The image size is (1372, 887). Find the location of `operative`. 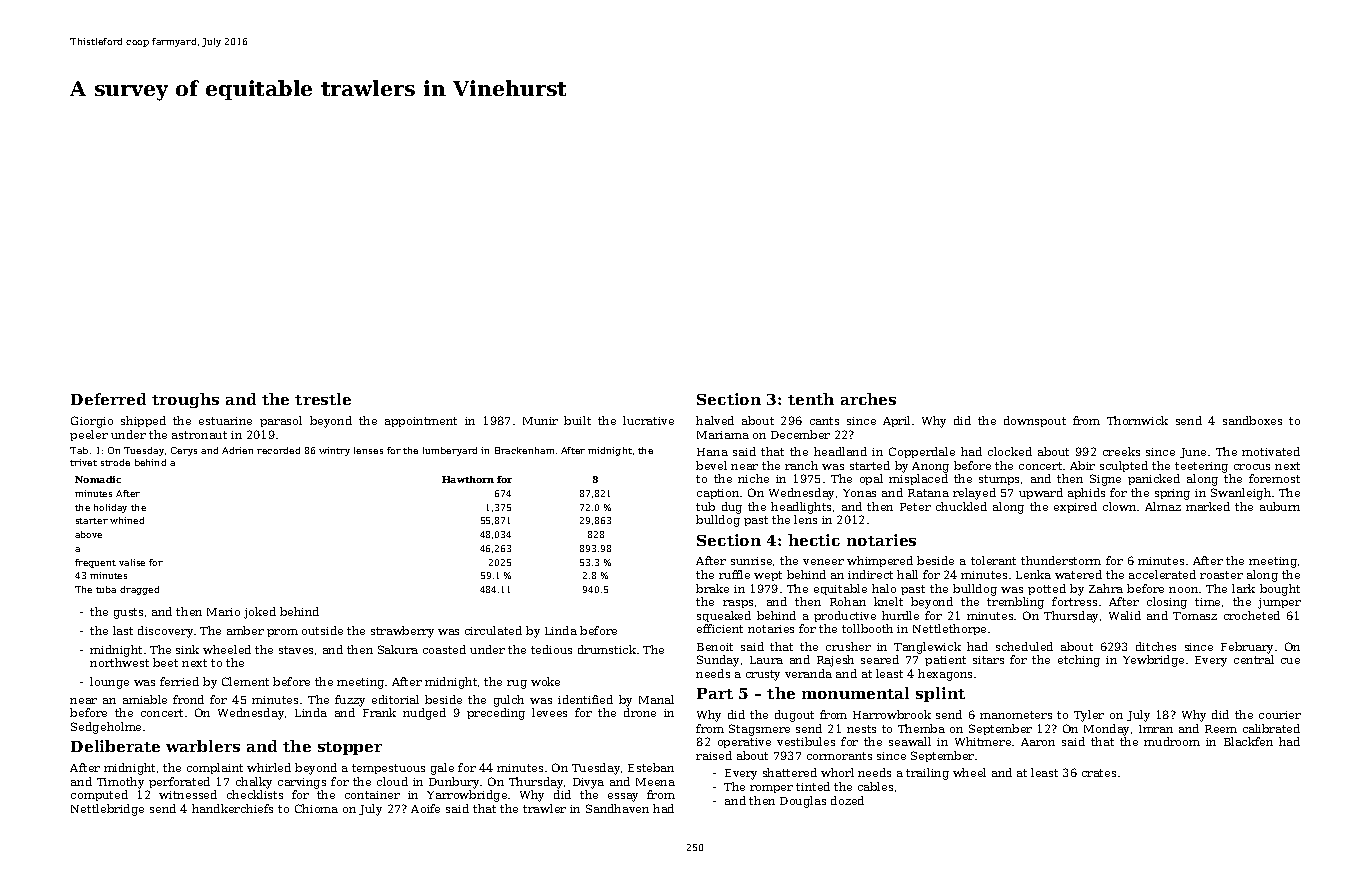

operative is located at coordinates (744, 743).
